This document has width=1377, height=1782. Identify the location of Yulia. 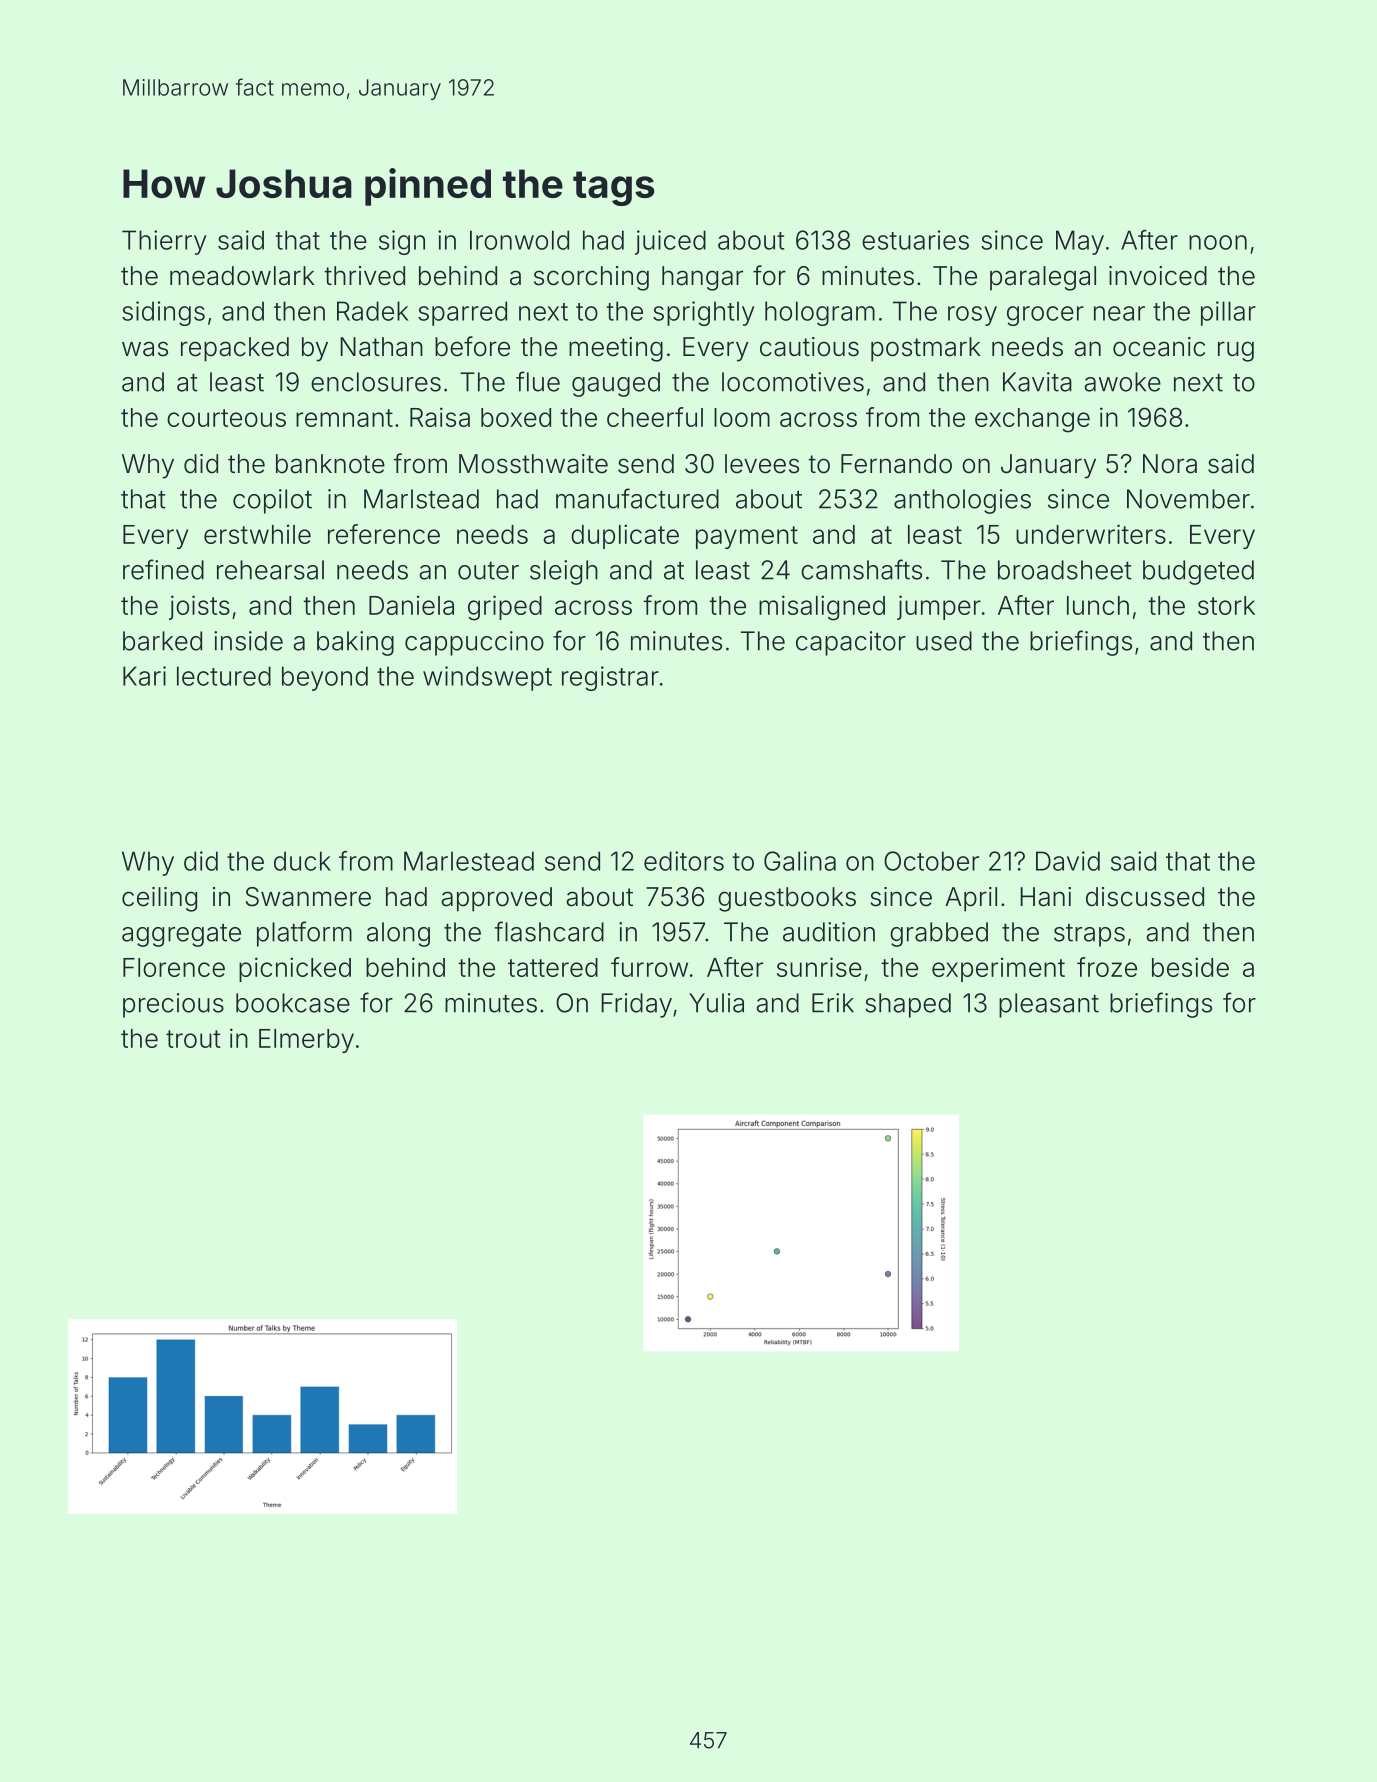
(716, 1003).
